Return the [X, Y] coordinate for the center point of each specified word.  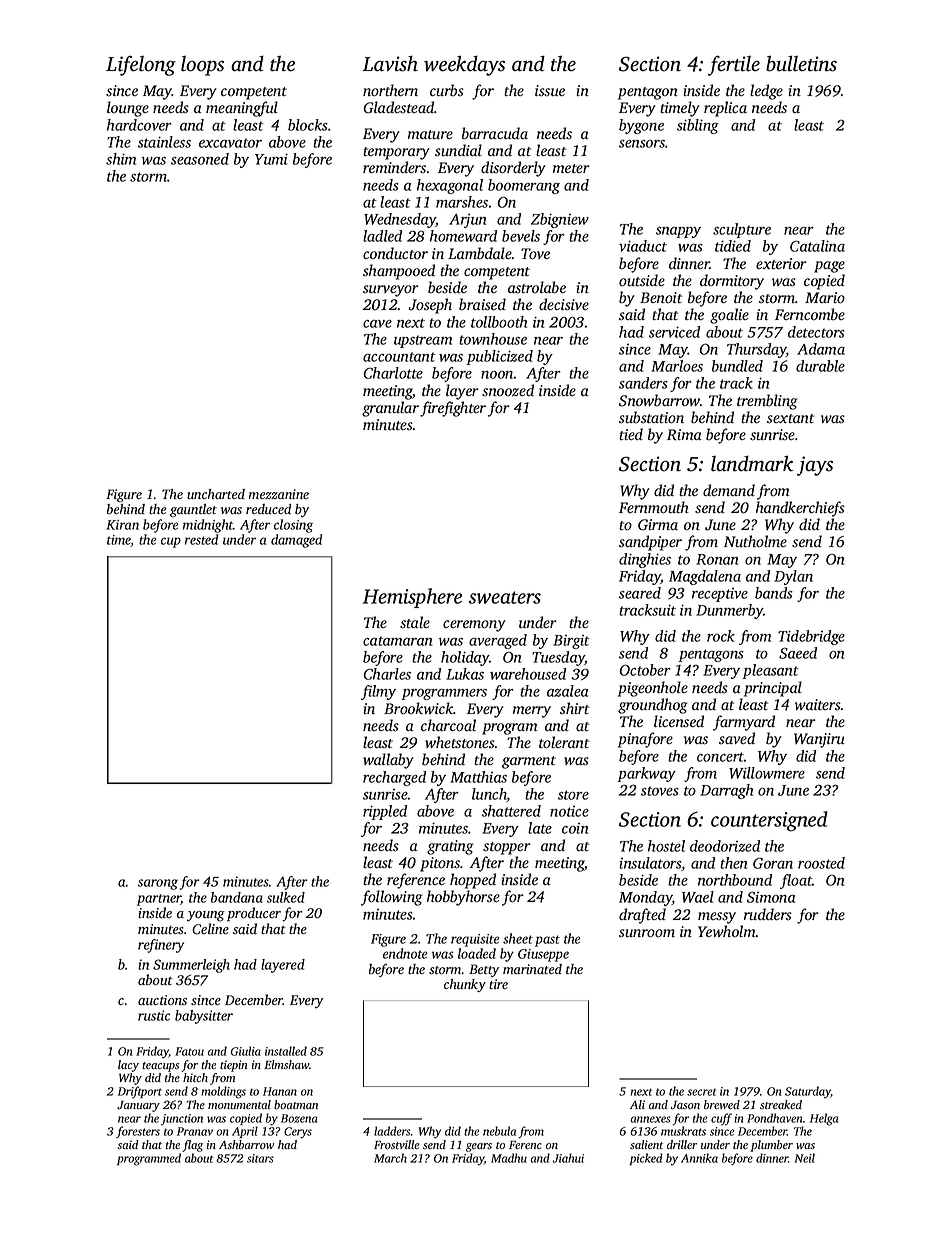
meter [571, 168]
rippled [385, 812]
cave [377, 323]
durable [820, 366]
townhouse [493, 339]
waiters [818, 705]
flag [192, 1146]
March [390, 1158]
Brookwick [419, 708]
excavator [230, 143]
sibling [698, 126]
